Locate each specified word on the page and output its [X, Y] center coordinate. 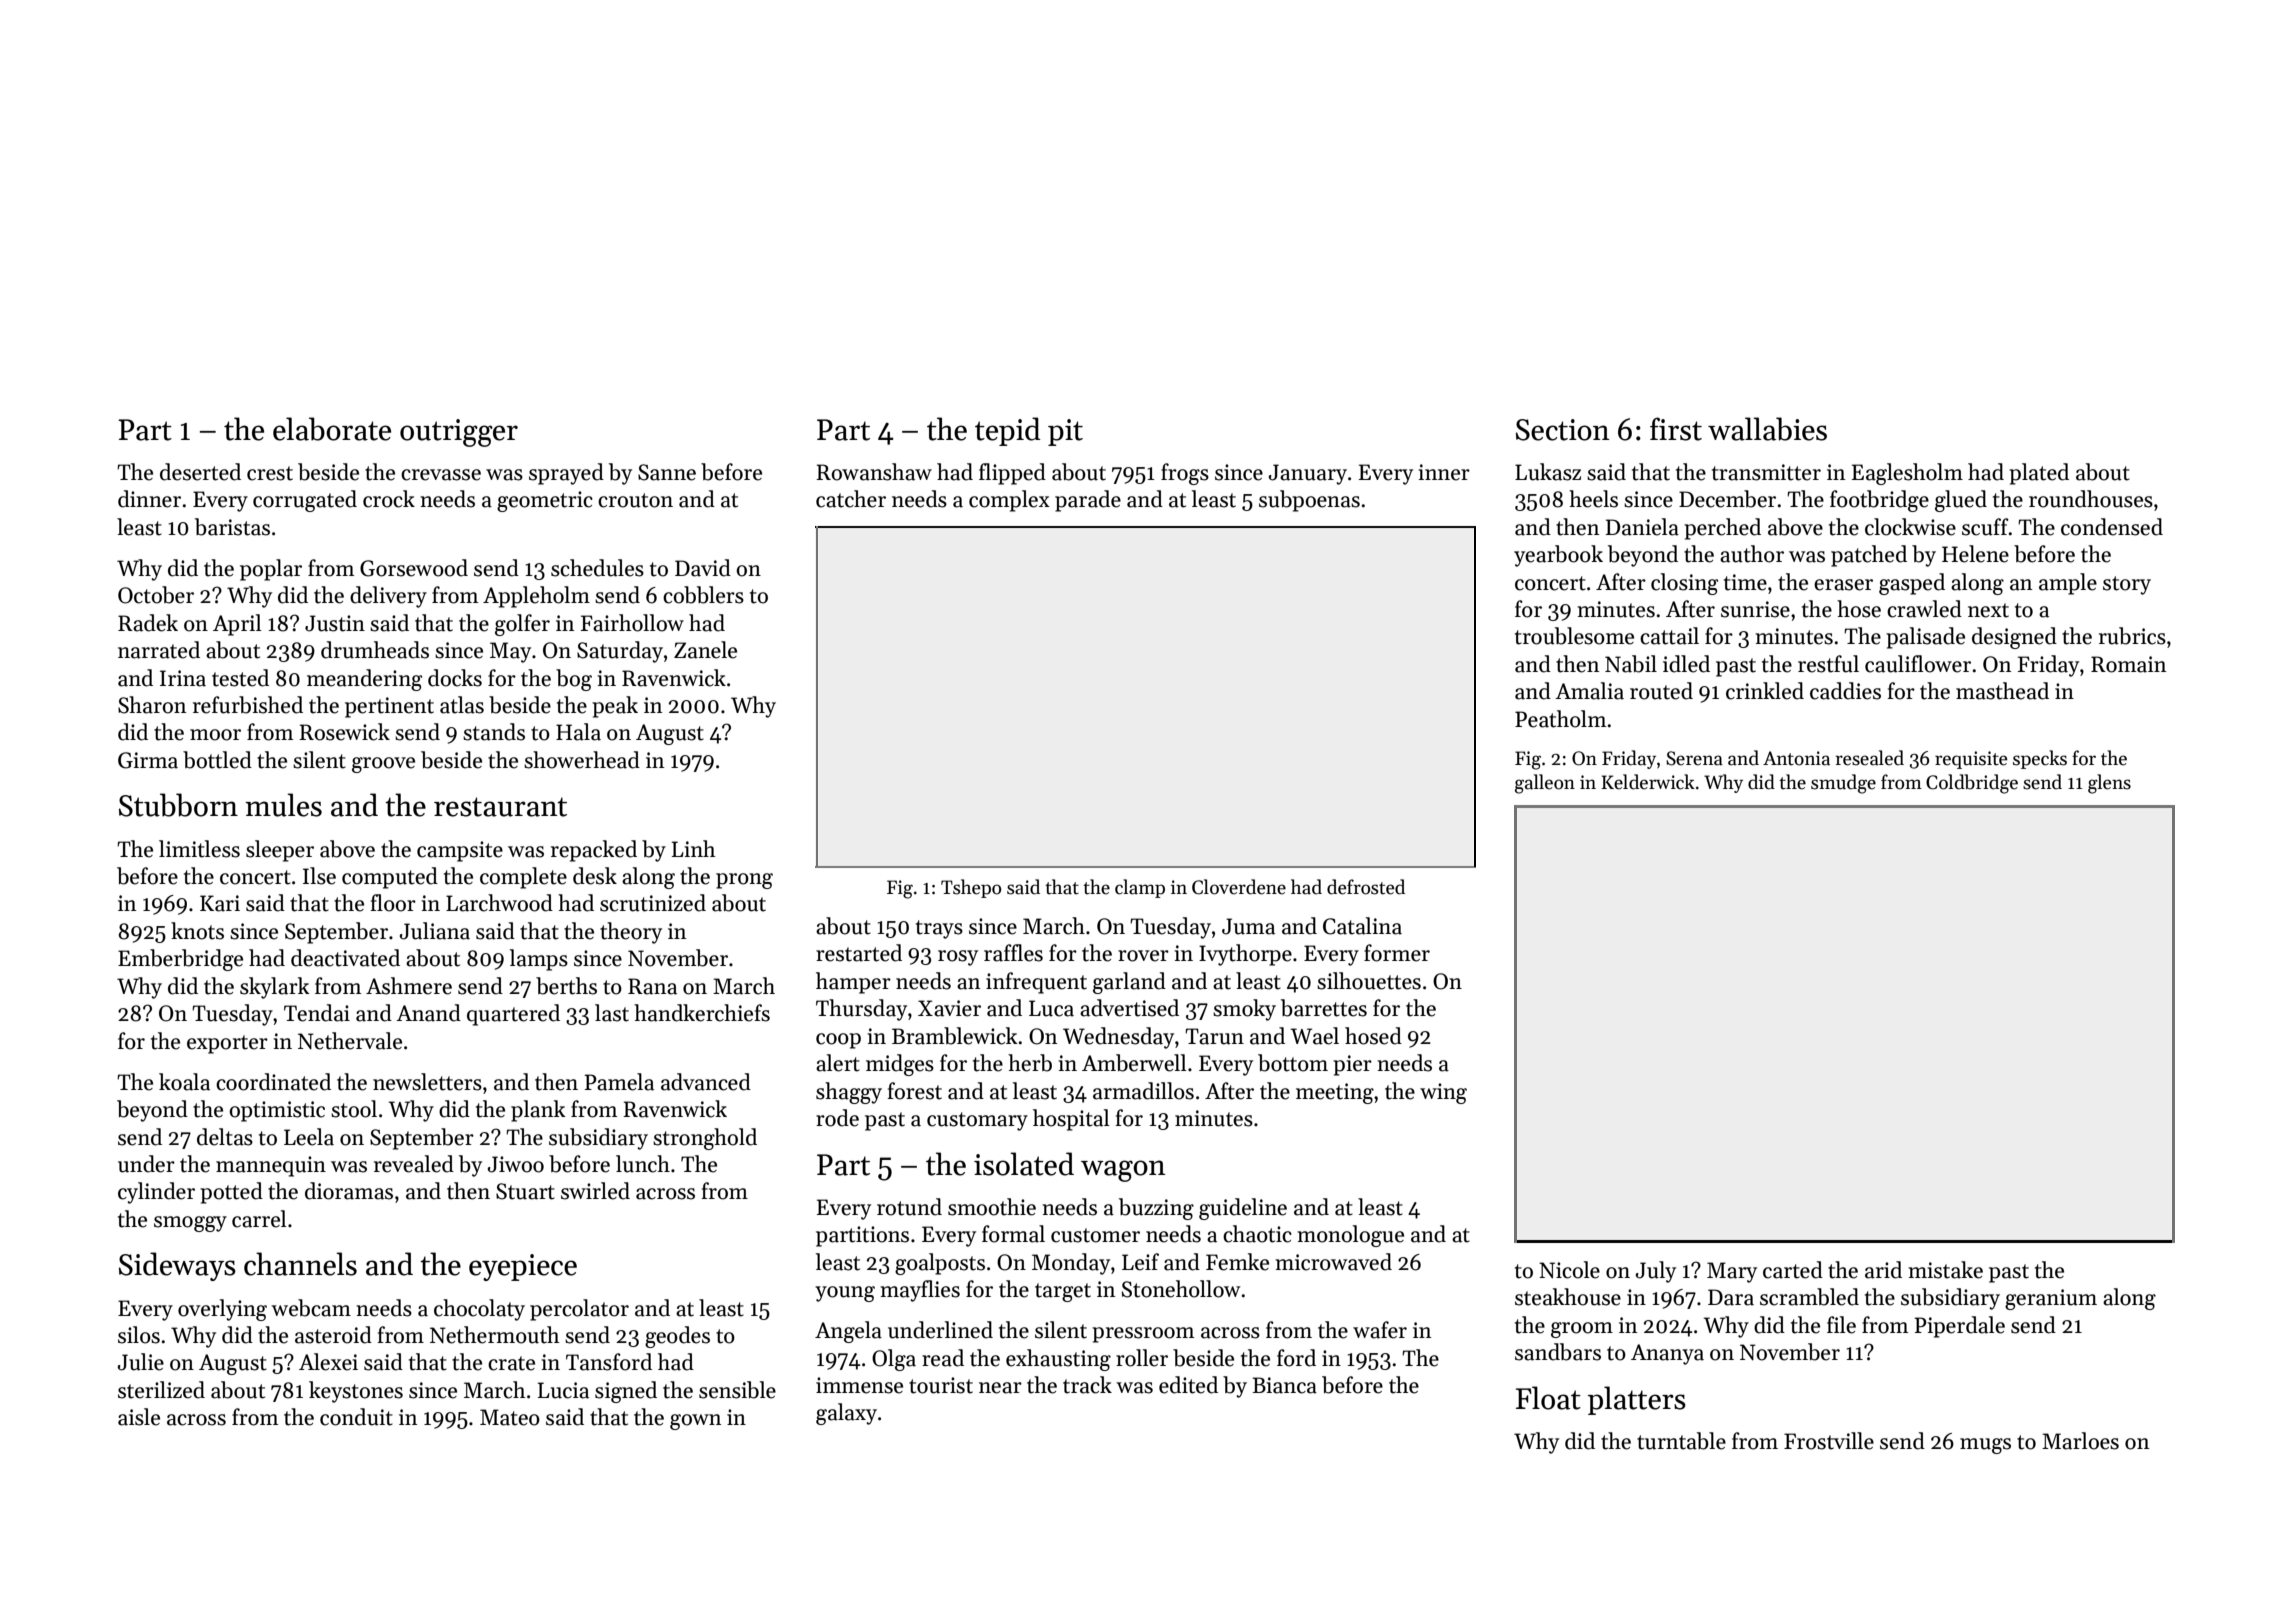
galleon [1545, 784]
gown [695, 1422]
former [1397, 953]
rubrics [2132, 636]
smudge [1843, 784]
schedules [597, 568]
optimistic [277, 1111]
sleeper [280, 851]
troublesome [1574, 636]
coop [838, 1041]
